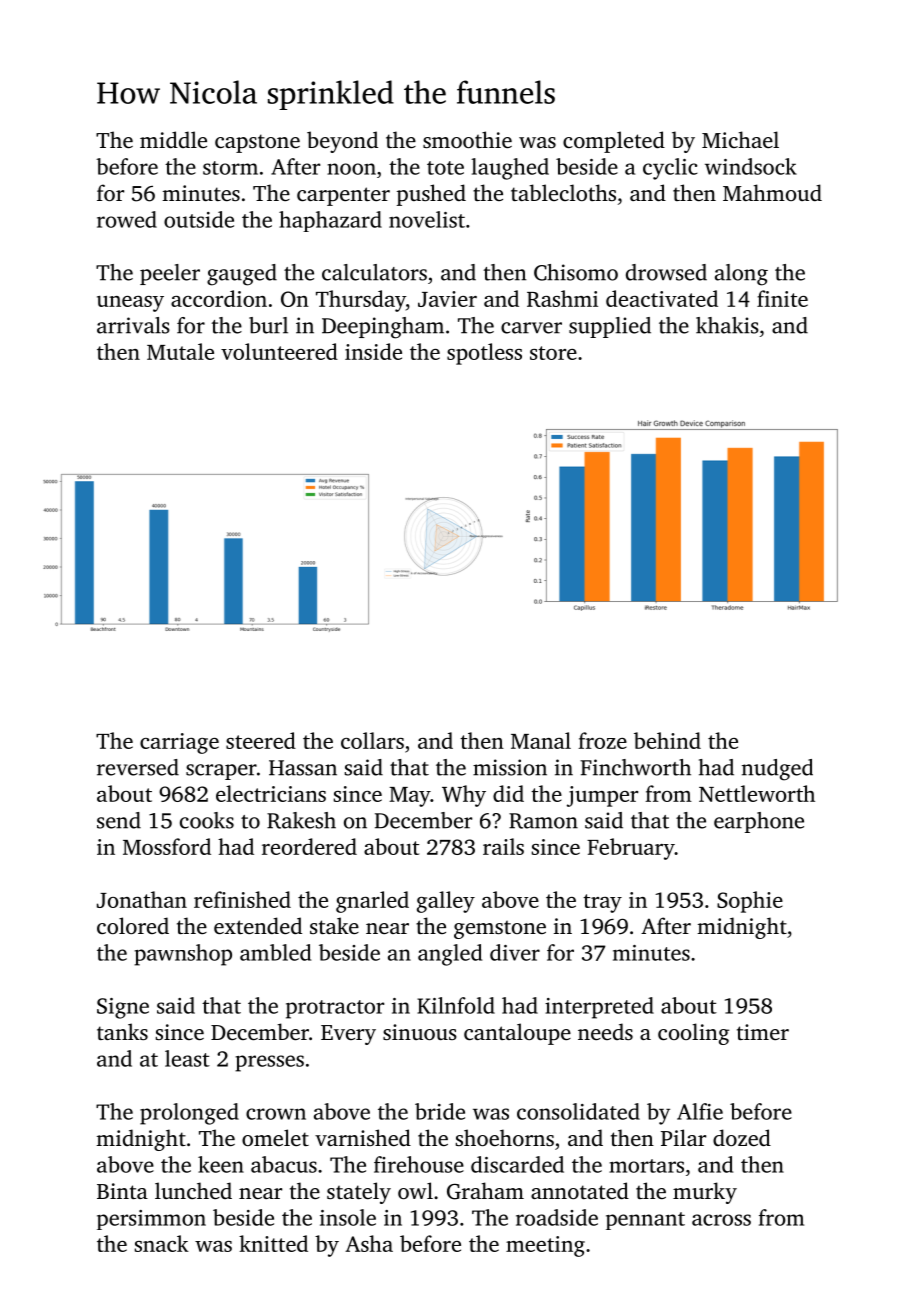  Describe the element at coordinates (173, 139) in the screenshot. I see `middle` at that location.
